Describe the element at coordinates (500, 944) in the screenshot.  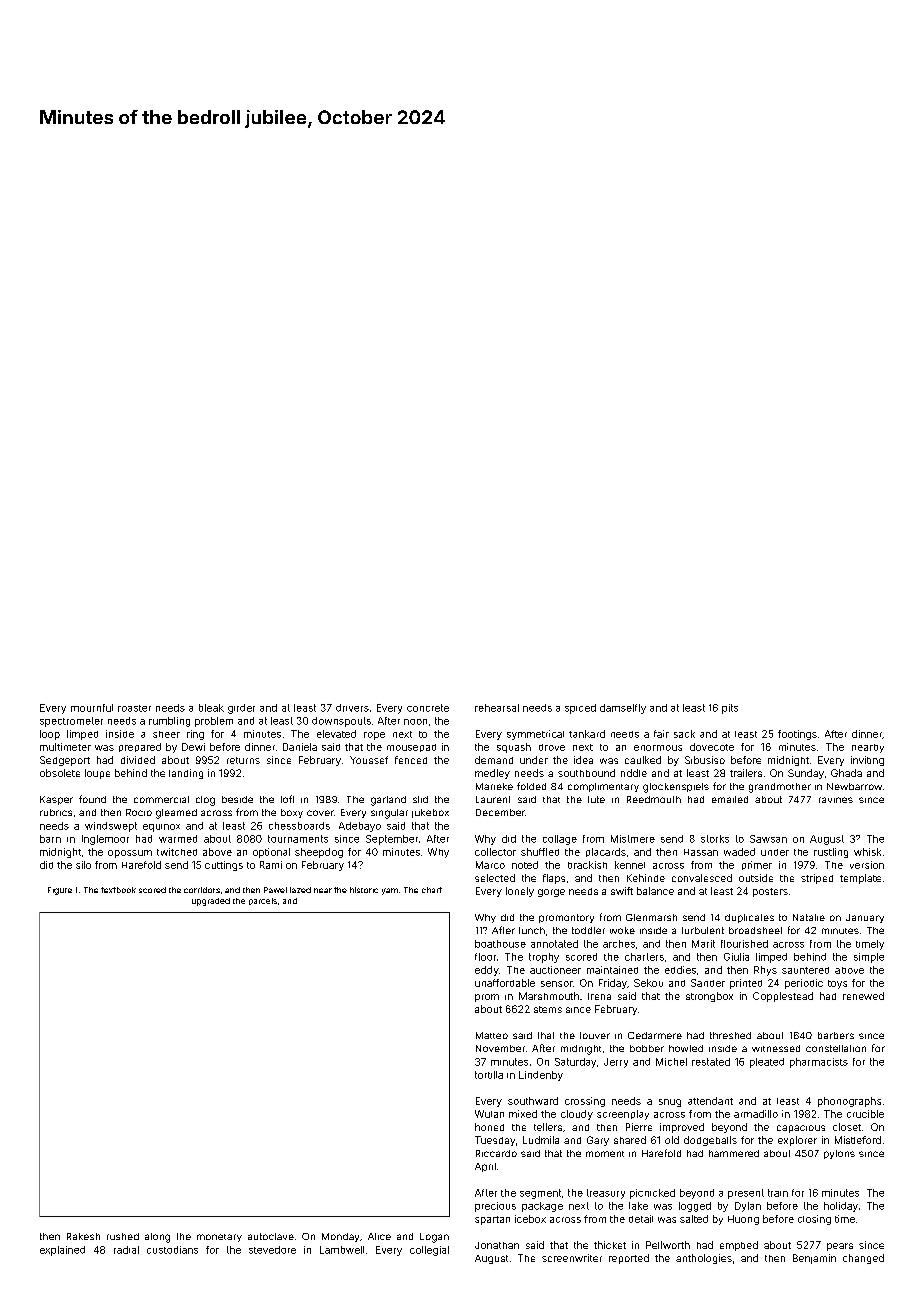
I see `boathouse` at that location.
